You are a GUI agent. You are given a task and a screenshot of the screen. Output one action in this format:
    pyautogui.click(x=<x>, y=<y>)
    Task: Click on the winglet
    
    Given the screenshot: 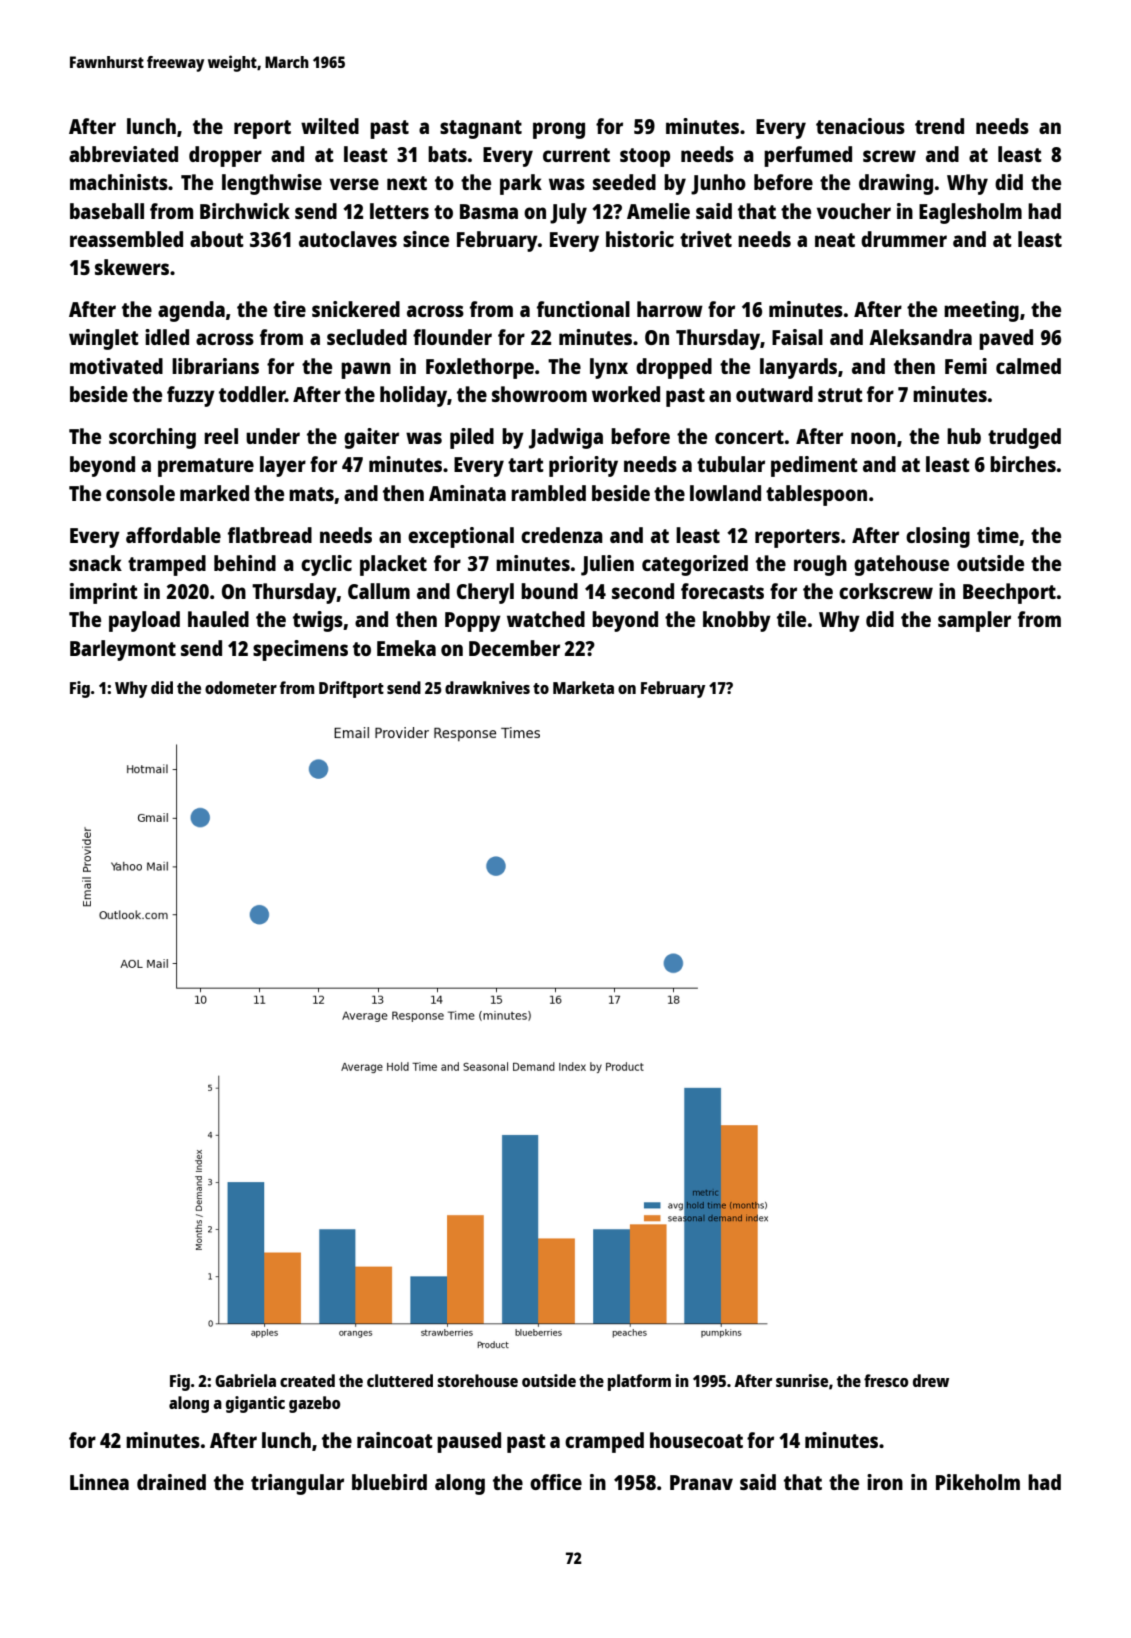 What is the action you would take?
    pyautogui.click(x=104, y=339)
